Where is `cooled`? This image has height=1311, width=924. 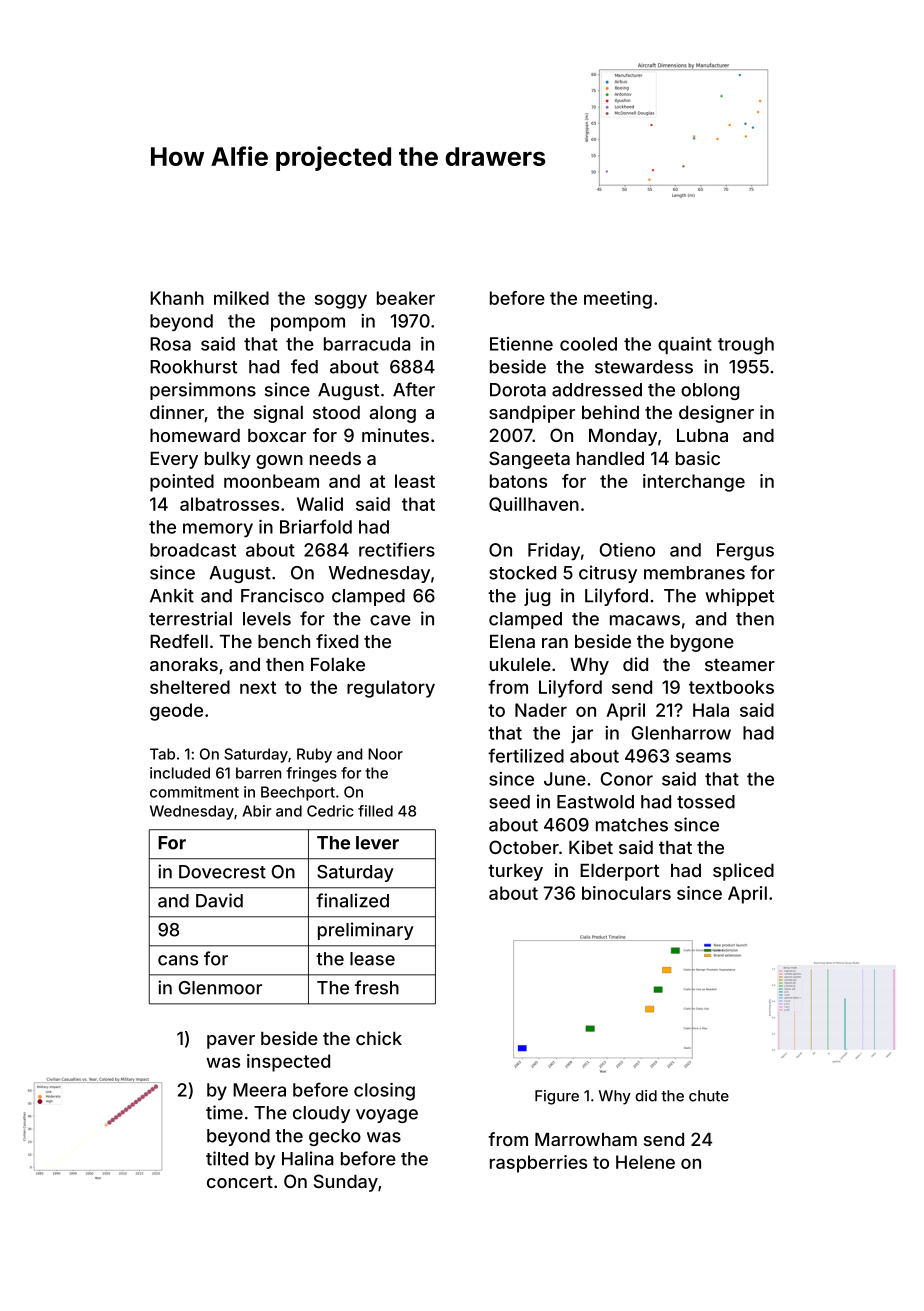
cooled is located at coordinates (588, 344).
